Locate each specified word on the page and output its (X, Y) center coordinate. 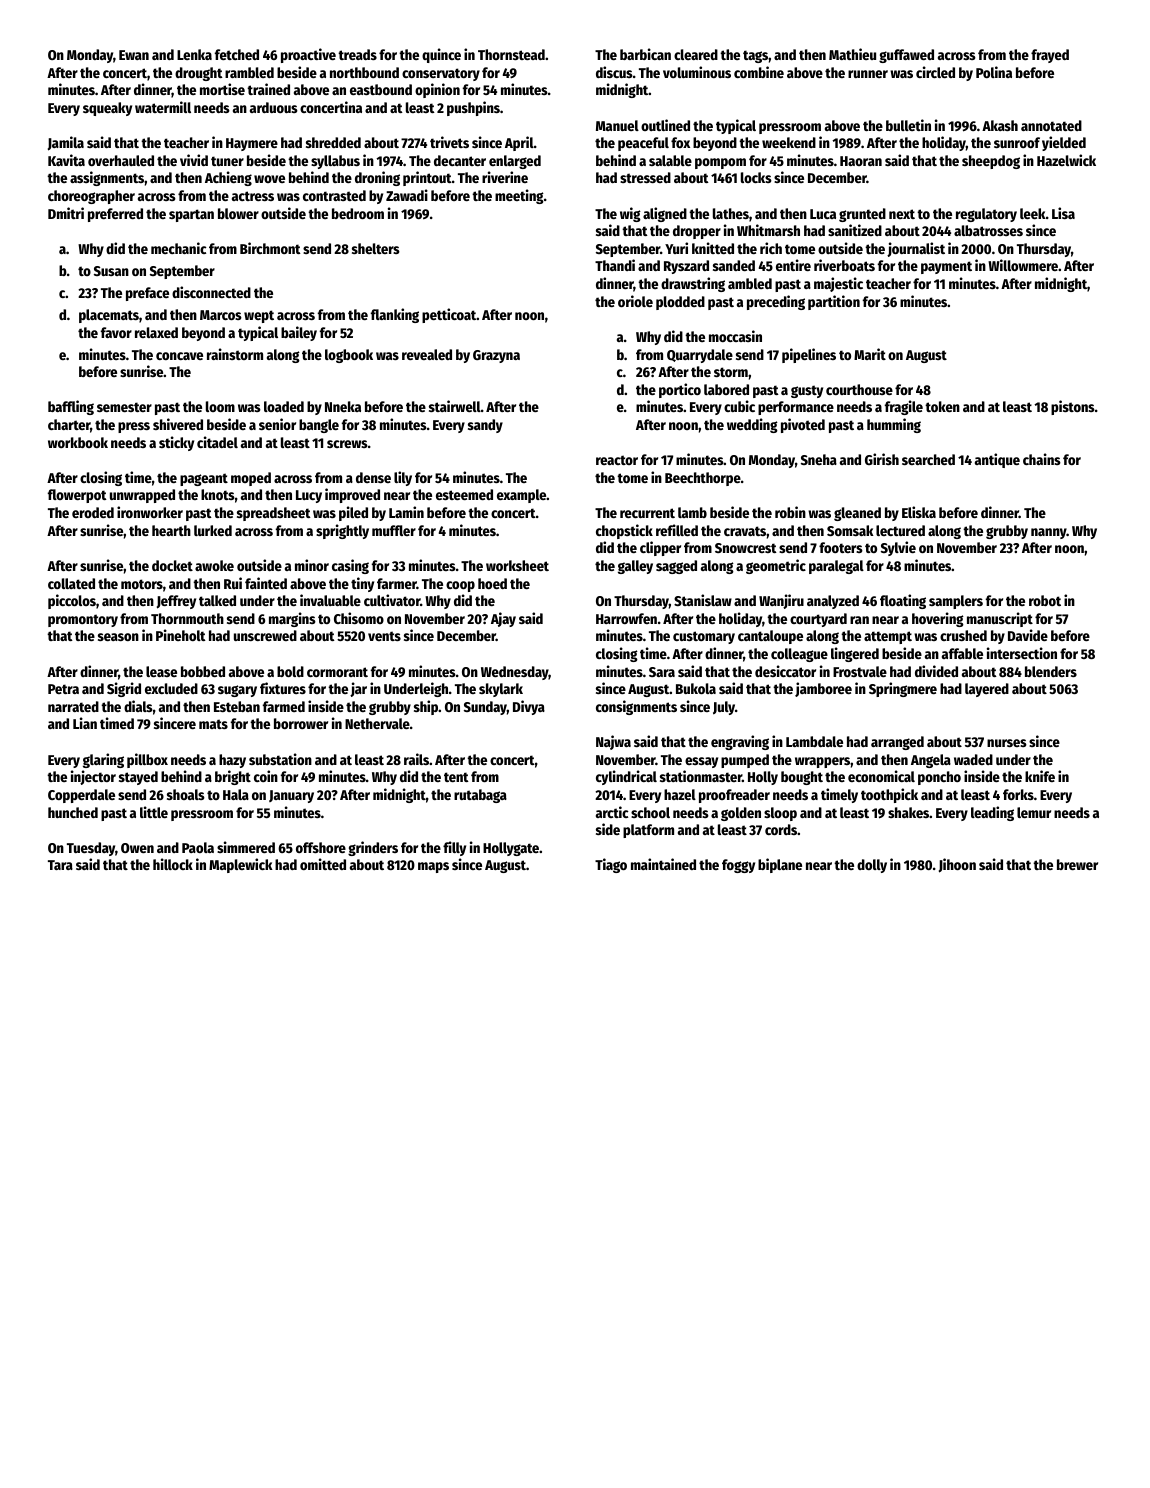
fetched (237, 54)
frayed (1050, 56)
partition (834, 302)
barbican (645, 54)
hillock (173, 864)
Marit (870, 354)
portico (680, 390)
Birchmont (270, 248)
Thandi (615, 265)
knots (218, 494)
